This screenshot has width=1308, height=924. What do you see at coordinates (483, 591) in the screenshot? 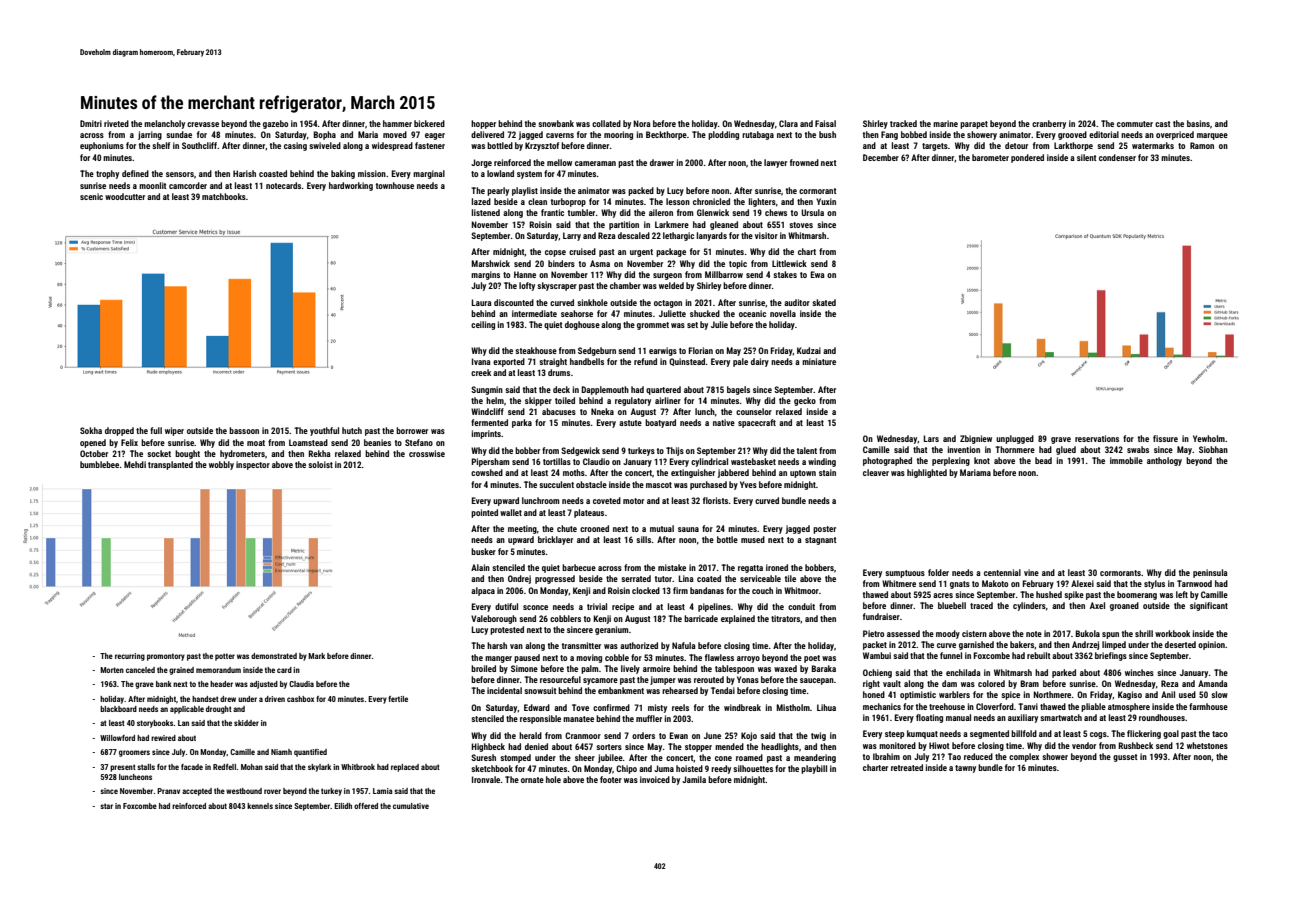
I see `alpaca` at bounding box center [483, 591].
